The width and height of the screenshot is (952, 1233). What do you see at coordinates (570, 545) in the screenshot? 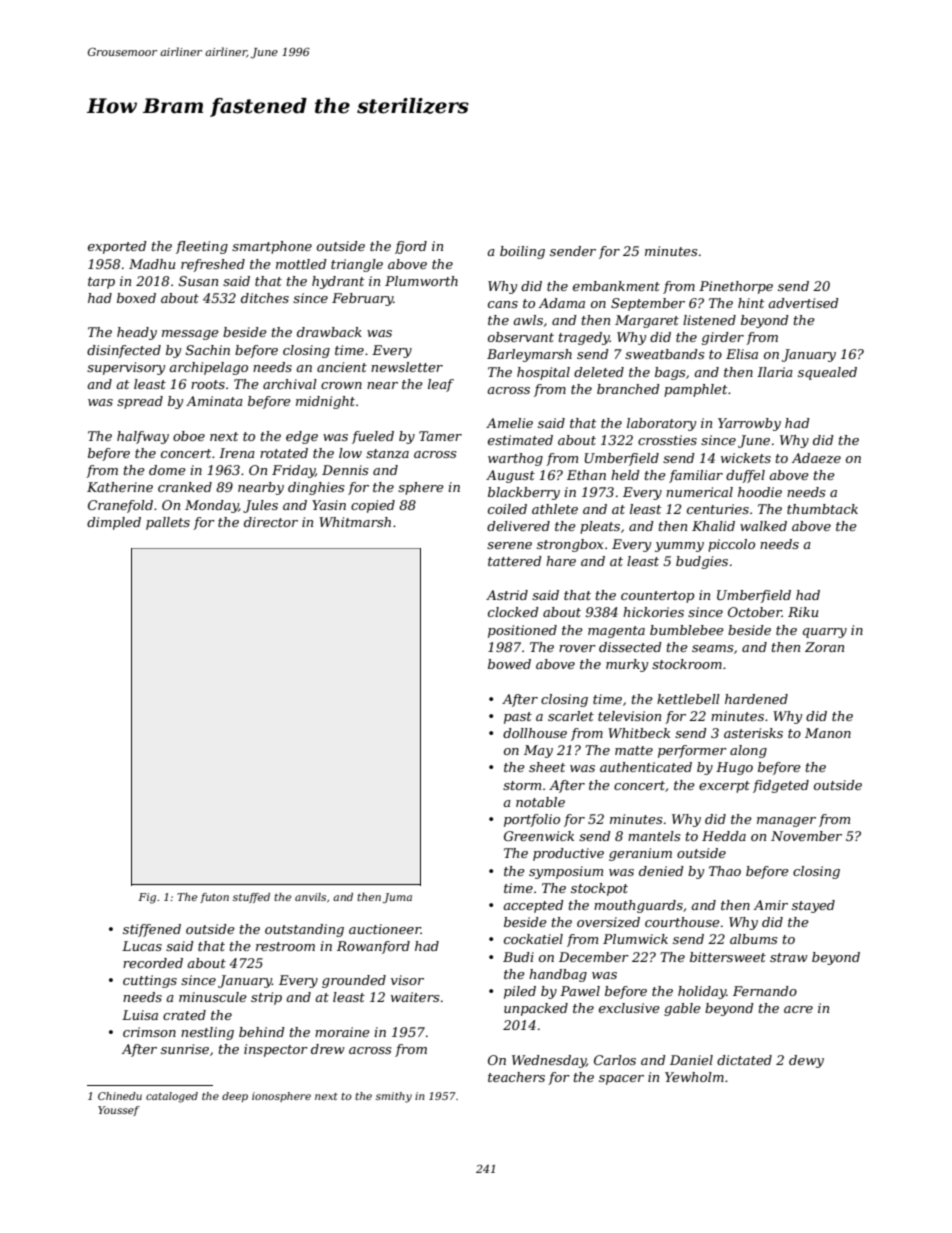
I see `strongbox` at bounding box center [570, 545].
